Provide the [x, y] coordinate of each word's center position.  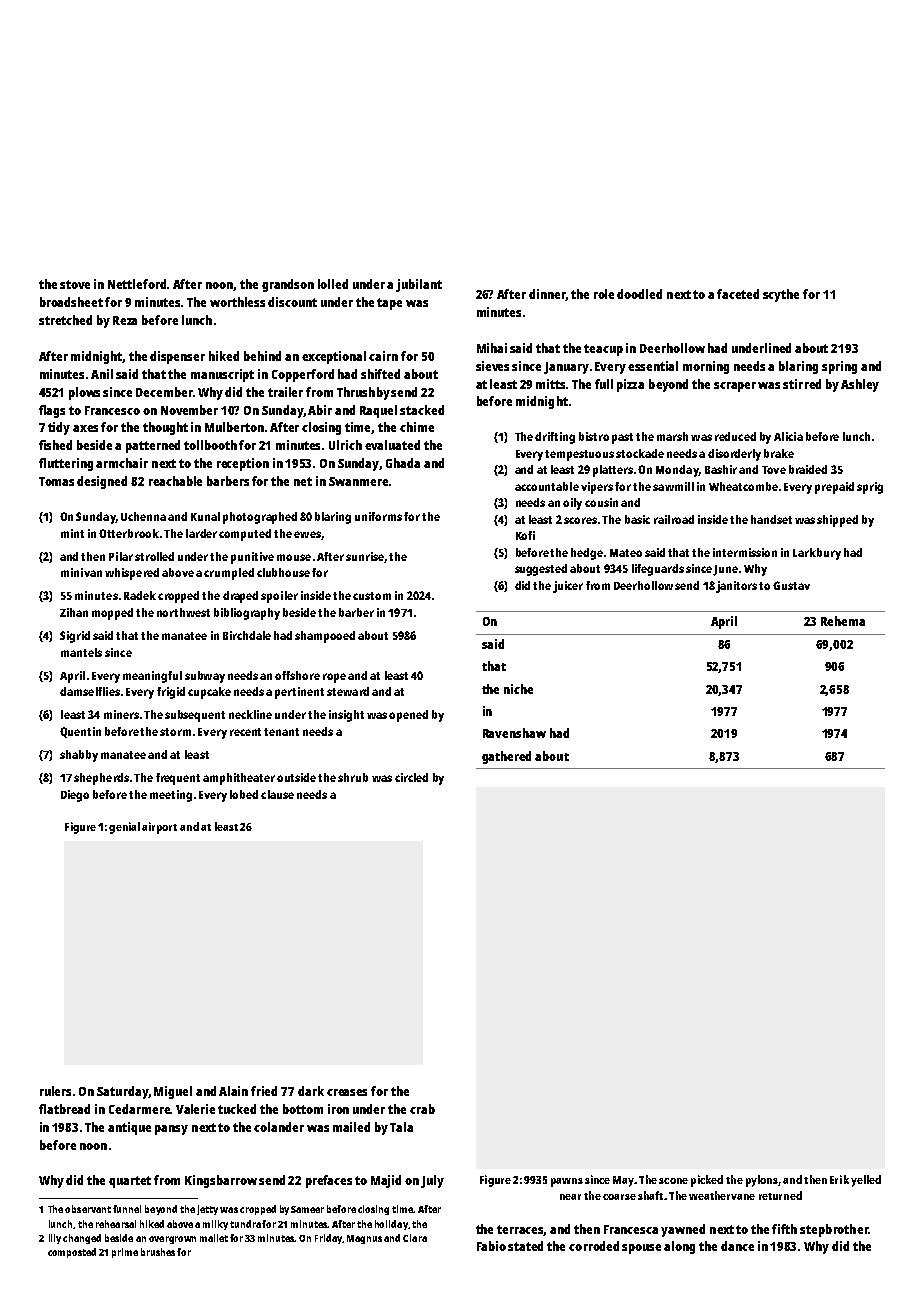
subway [205, 677]
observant [88, 1209]
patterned [153, 446]
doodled [639, 294]
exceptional [334, 357]
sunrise [365, 556]
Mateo [626, 553]
